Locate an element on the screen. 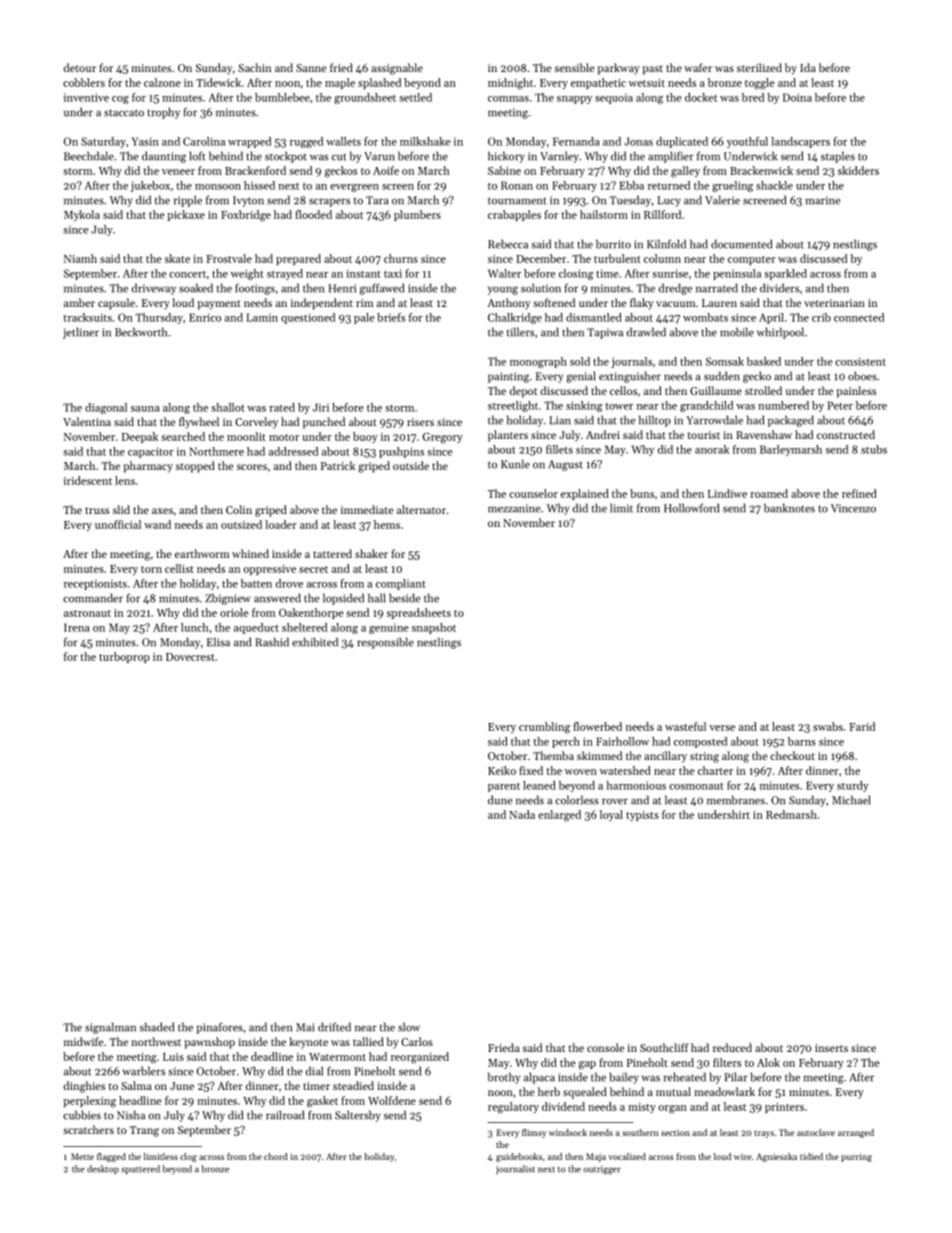 The height and width of the screenshot is (1233, 952). sputtered is located at coordinates (140, 1169).
